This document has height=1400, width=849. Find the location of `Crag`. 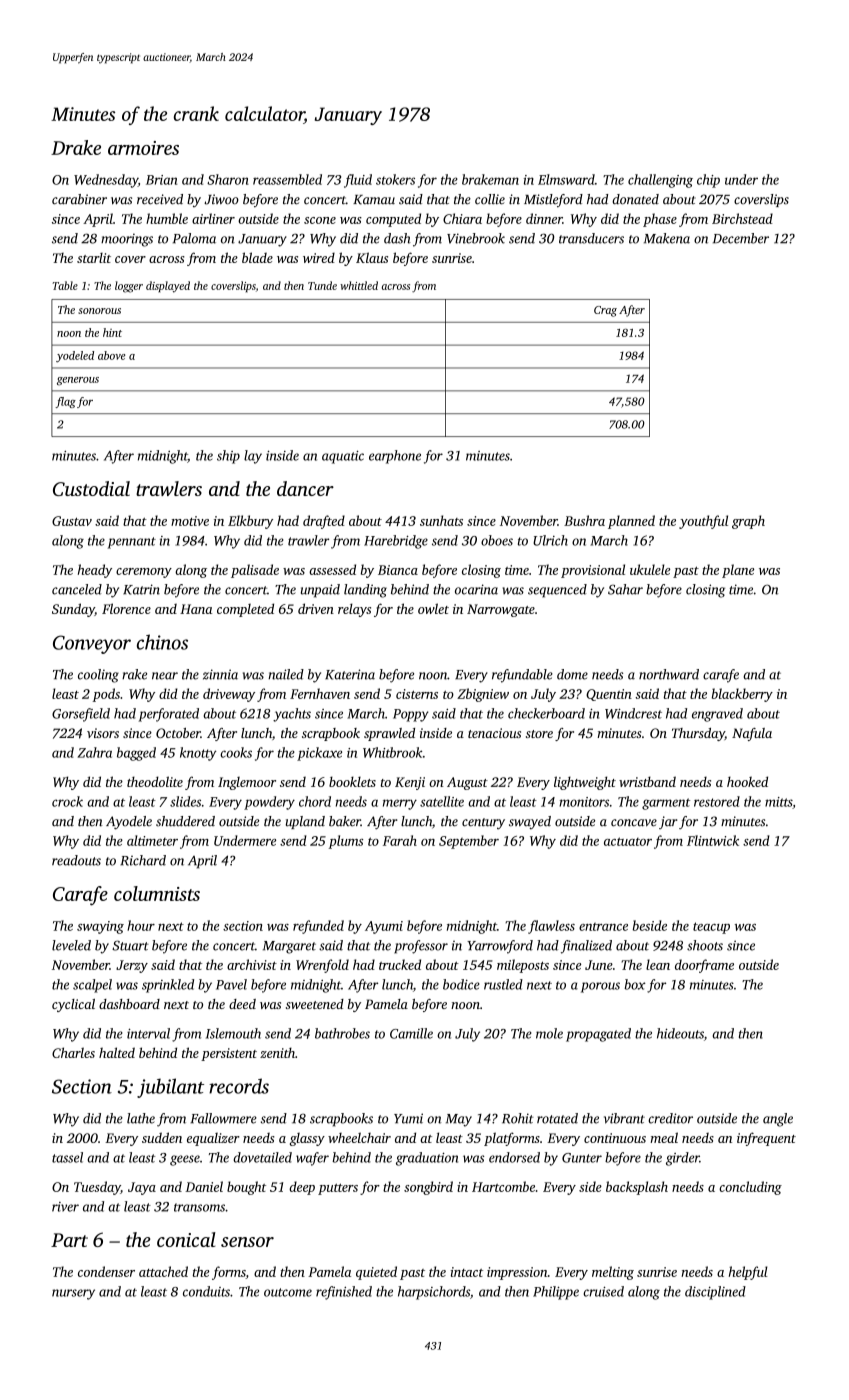

Crag is located at coordinates (605, 311).
